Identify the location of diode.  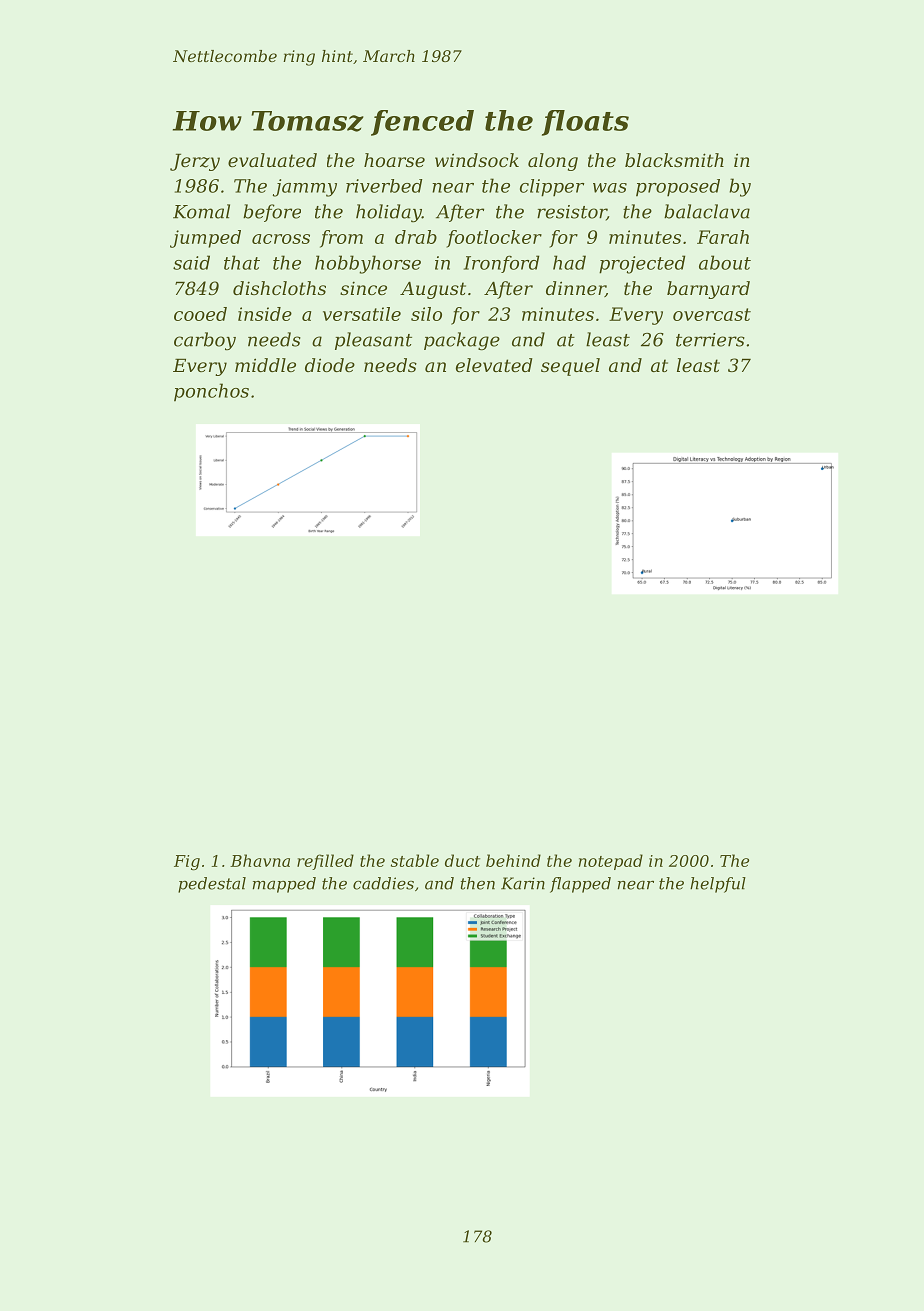
(330, 365).
